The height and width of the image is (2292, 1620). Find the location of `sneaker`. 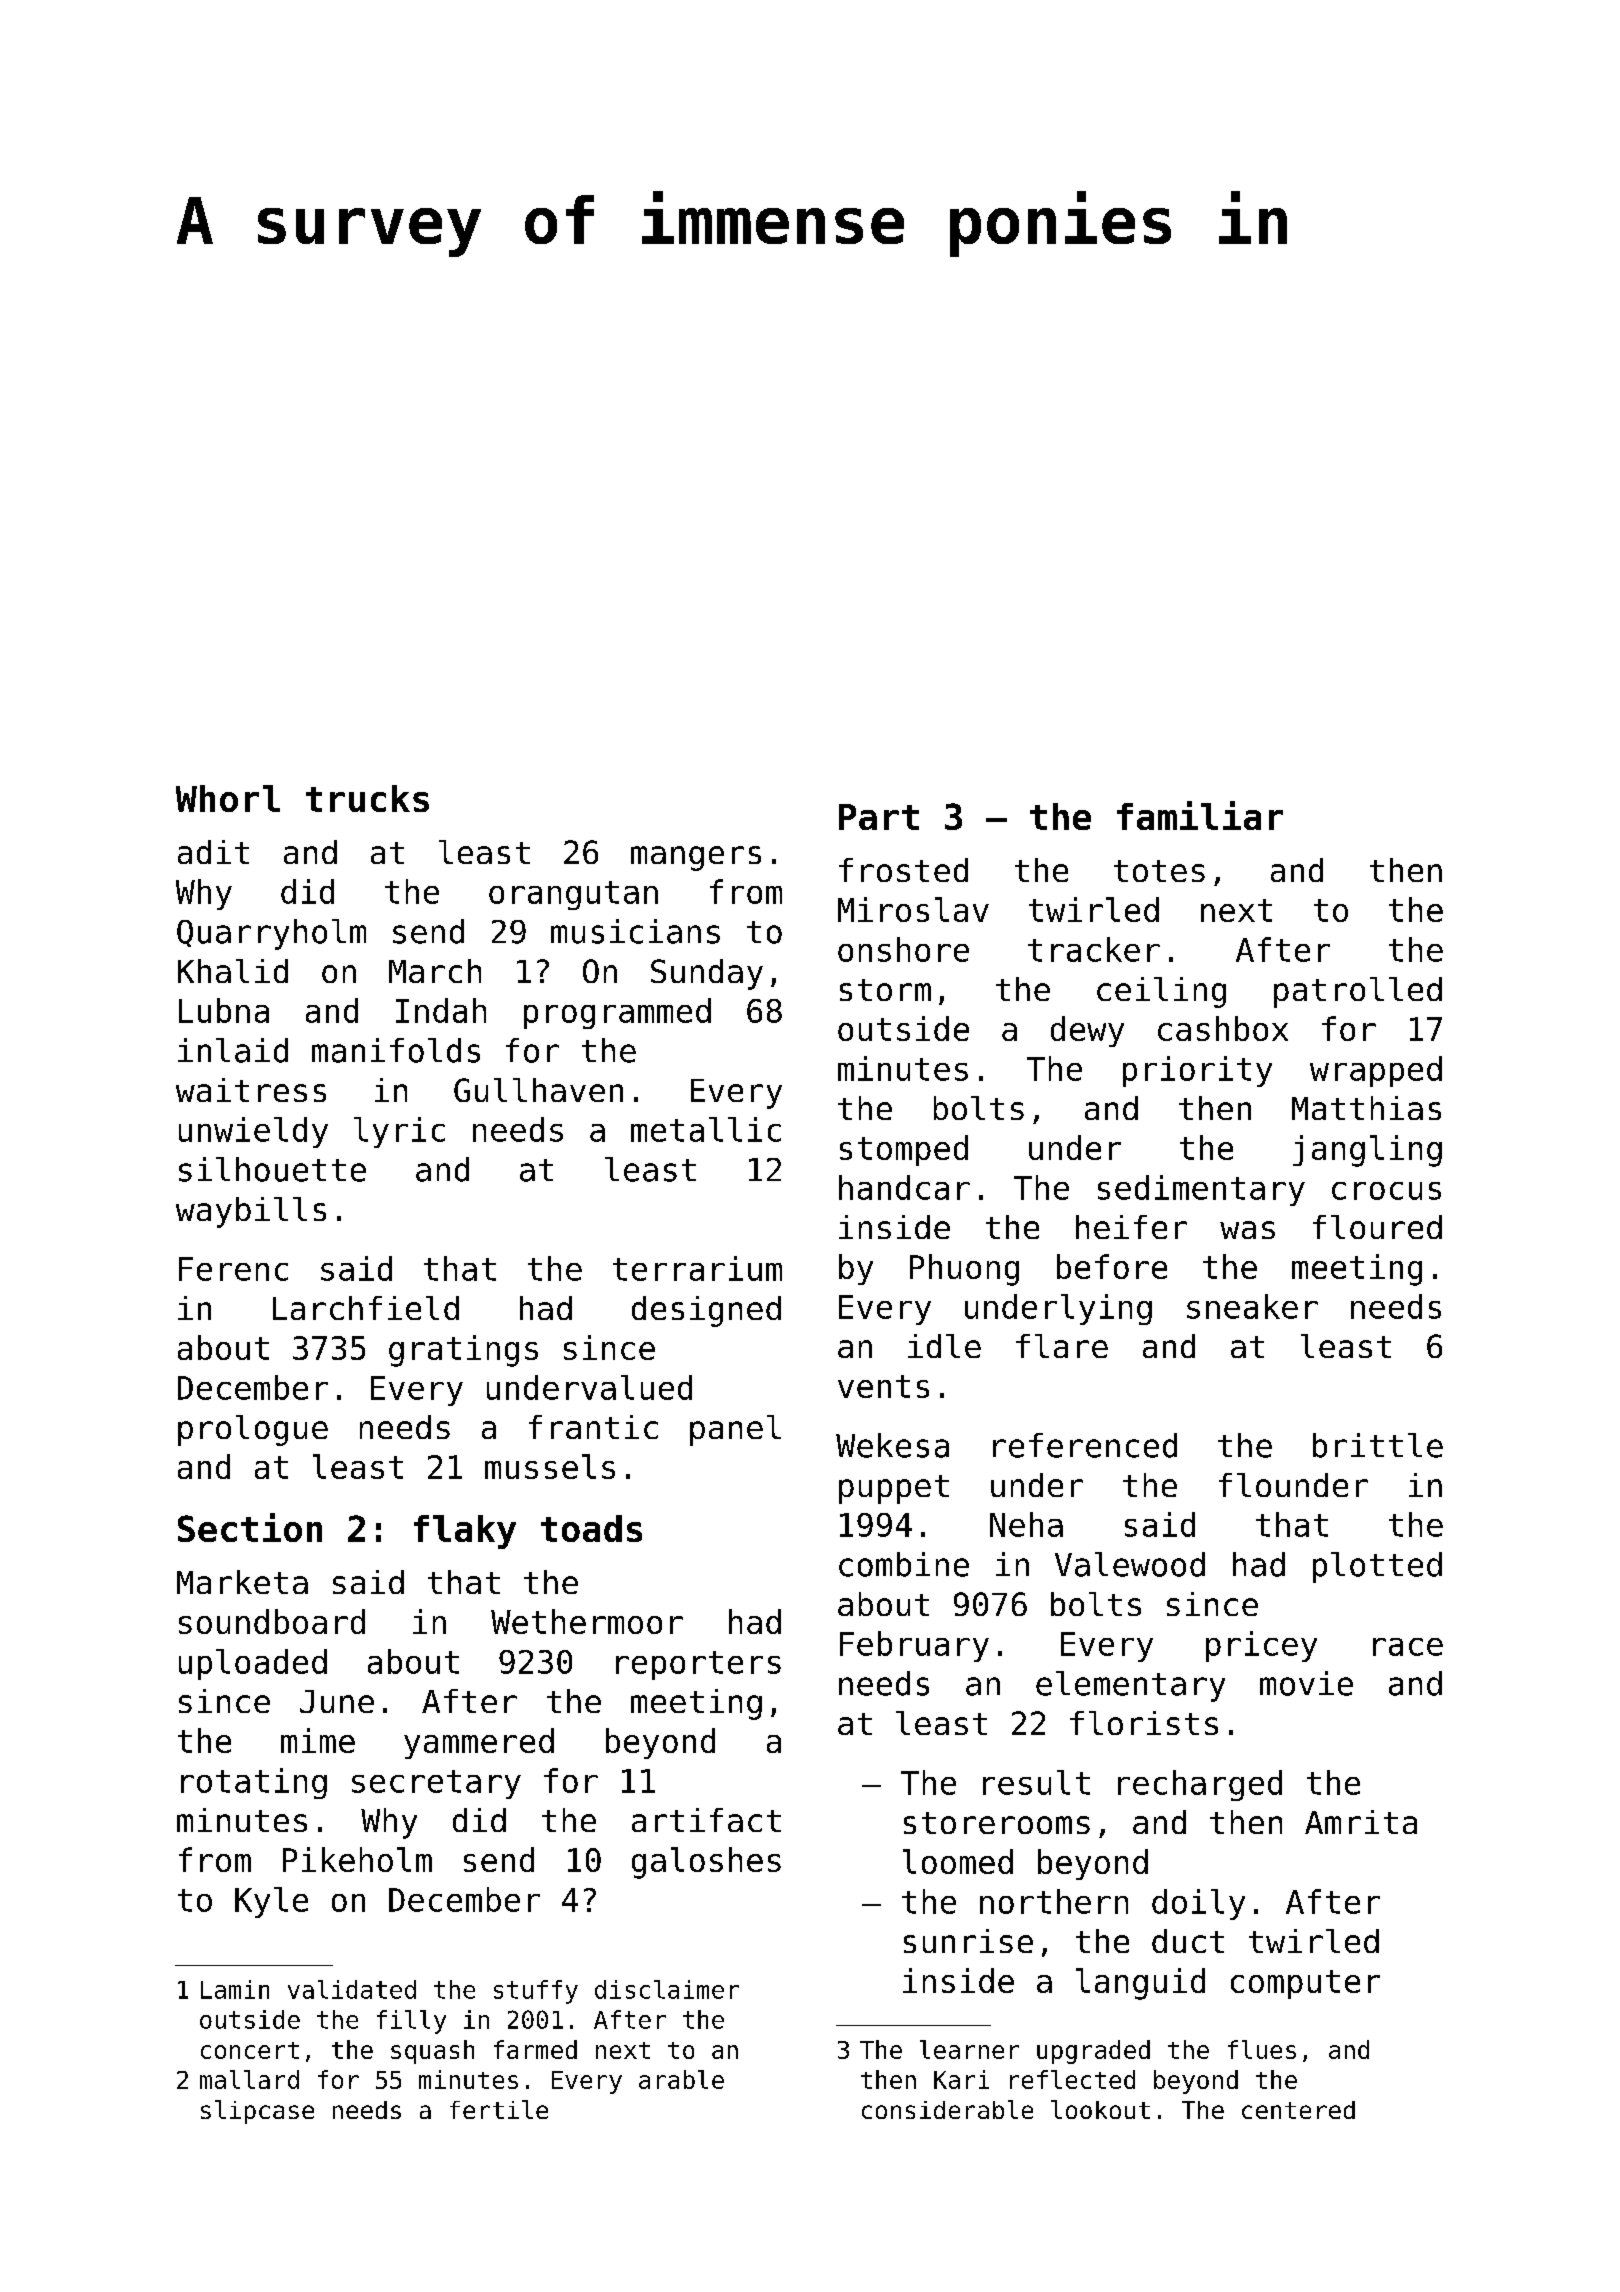

sneaker is located at coordinates (1252, 1306).
